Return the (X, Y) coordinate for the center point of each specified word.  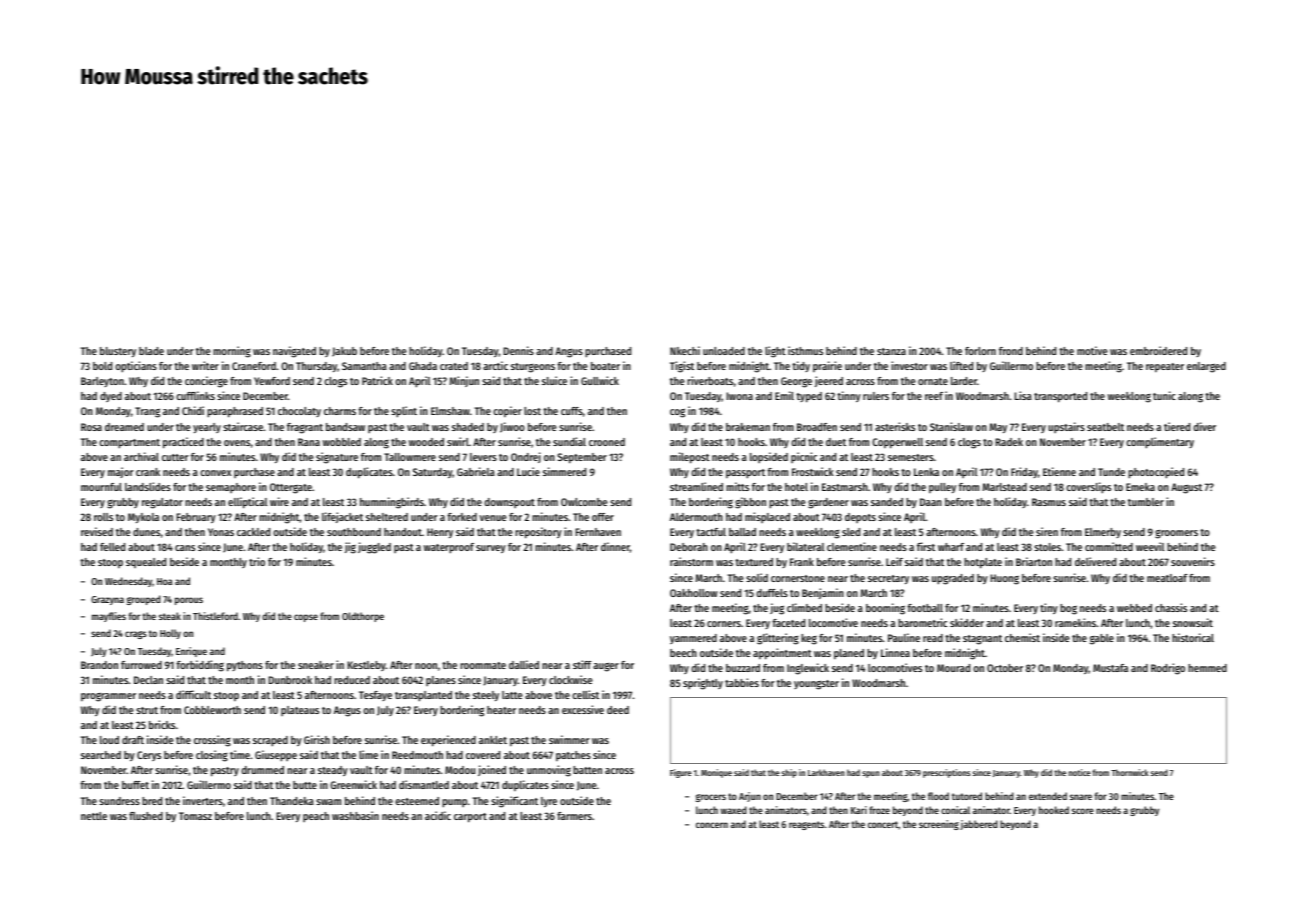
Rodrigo (1168, 669)
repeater (1165, 368)
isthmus (805, 350)
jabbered (979, 825)
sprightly (703, 684)
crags (136, 635)
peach (316, 817)
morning (232, 352)
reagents (806, 825)
